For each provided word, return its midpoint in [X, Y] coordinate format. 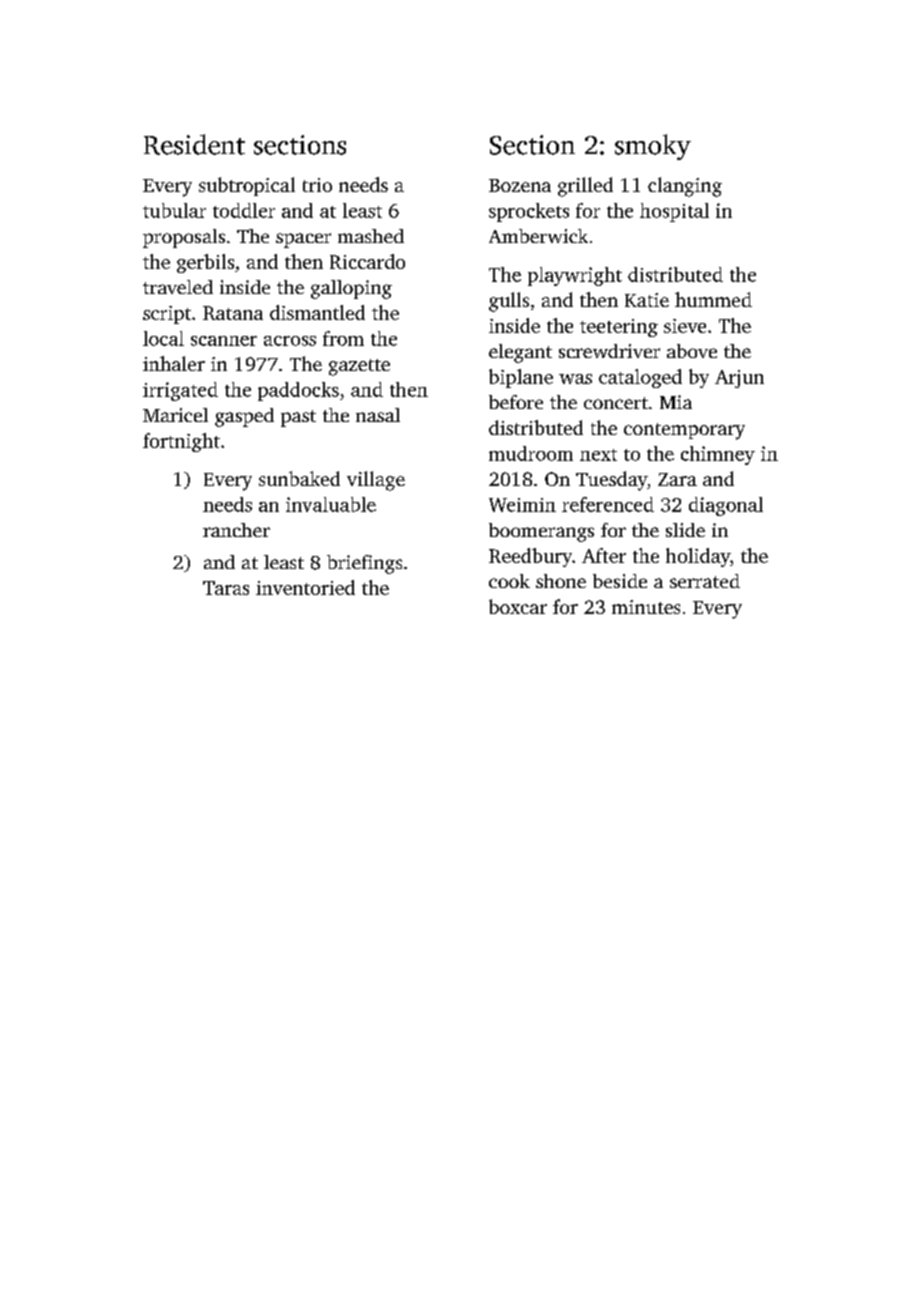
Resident [194, 144]
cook [509, 581]
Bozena [520, 185]
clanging [685, 187]
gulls [509, 302]
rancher [236, 530]
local [163, 338]
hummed [713, 299]
